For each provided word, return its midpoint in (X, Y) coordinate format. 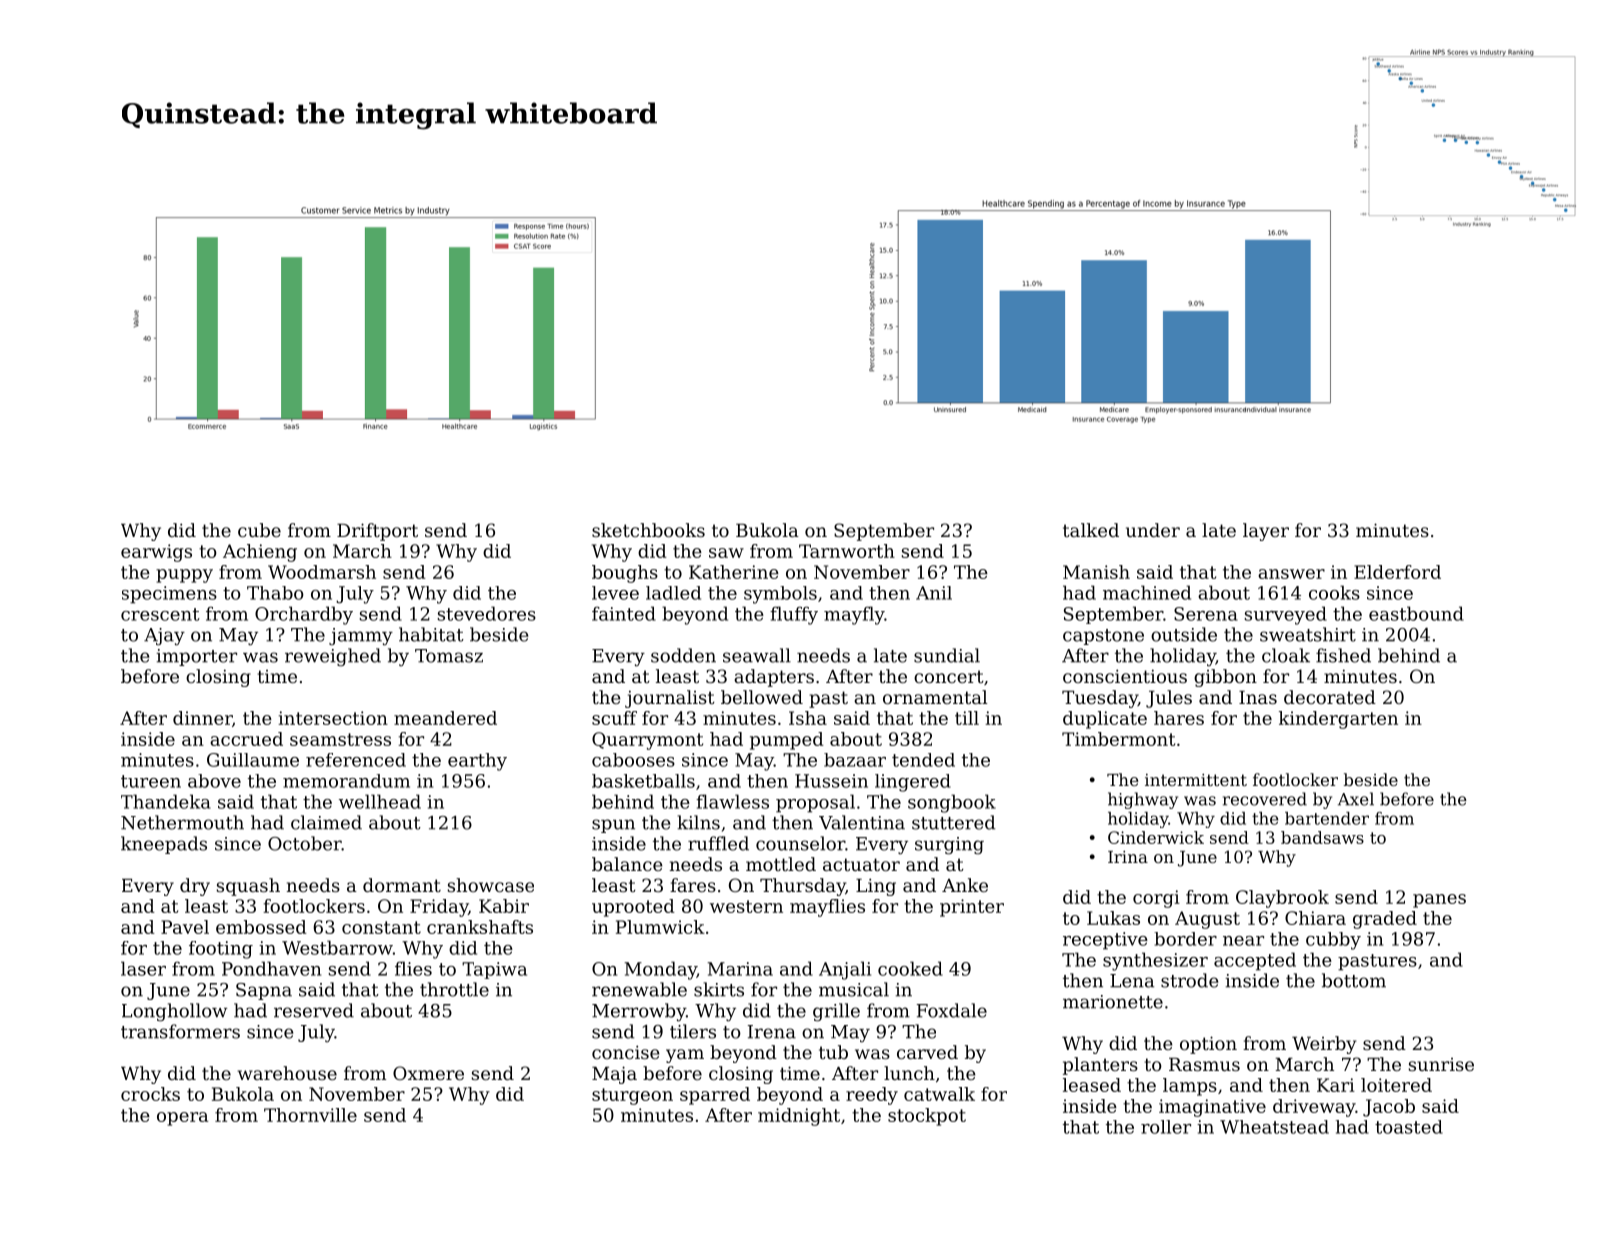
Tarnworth (847, 551)
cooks (1334, 592)
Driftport (377, 532)
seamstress (340, 739)
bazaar (855, 760)
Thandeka (166, 801)
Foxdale (952, 1010)
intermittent (1196, 780)
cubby (1333, 941)
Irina (1128, 857)
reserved (314, 1010)
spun (613, 826)
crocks (150, 1094)
